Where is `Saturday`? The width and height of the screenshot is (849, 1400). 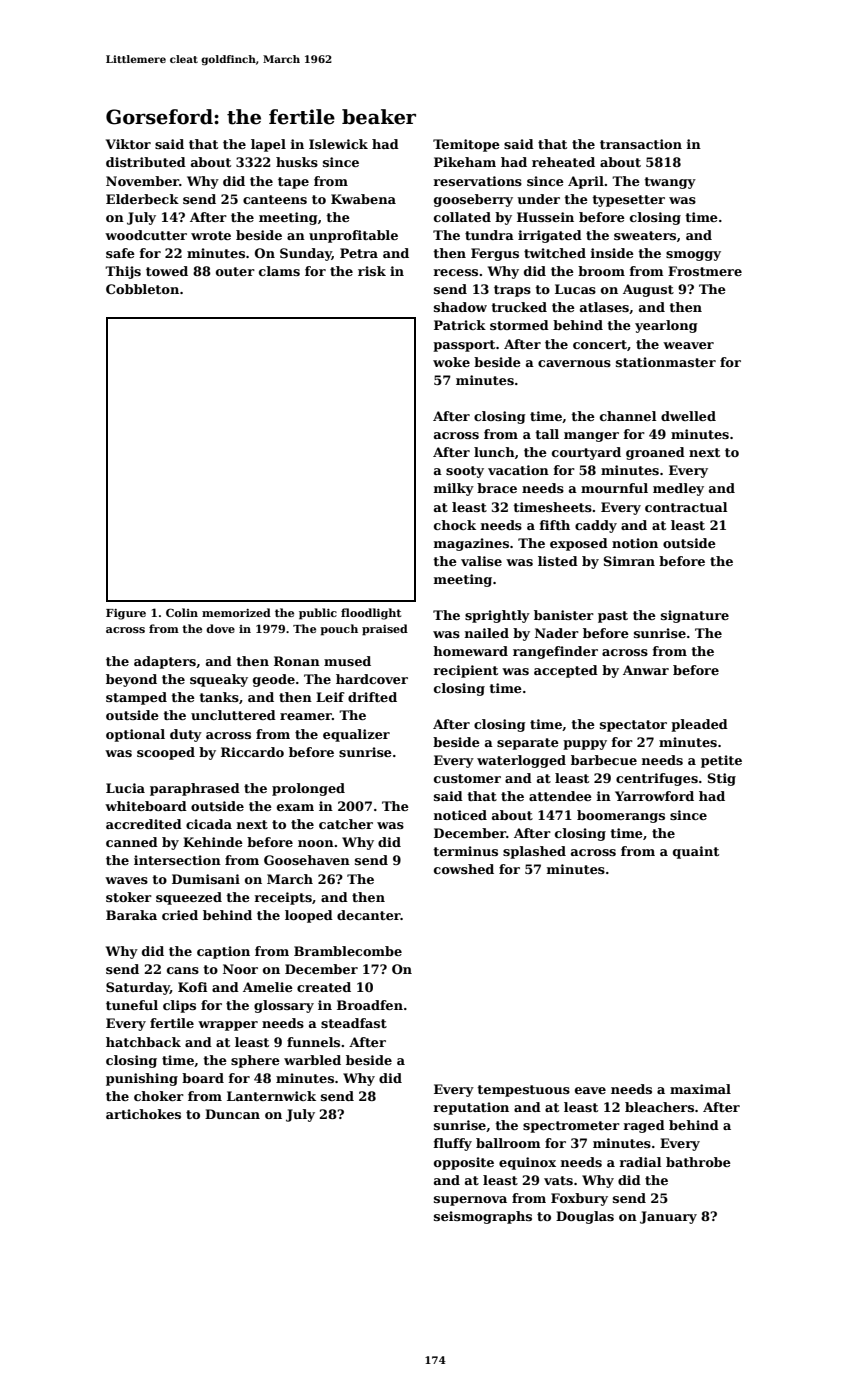
Saturday is located at coordinates (138, 988).
